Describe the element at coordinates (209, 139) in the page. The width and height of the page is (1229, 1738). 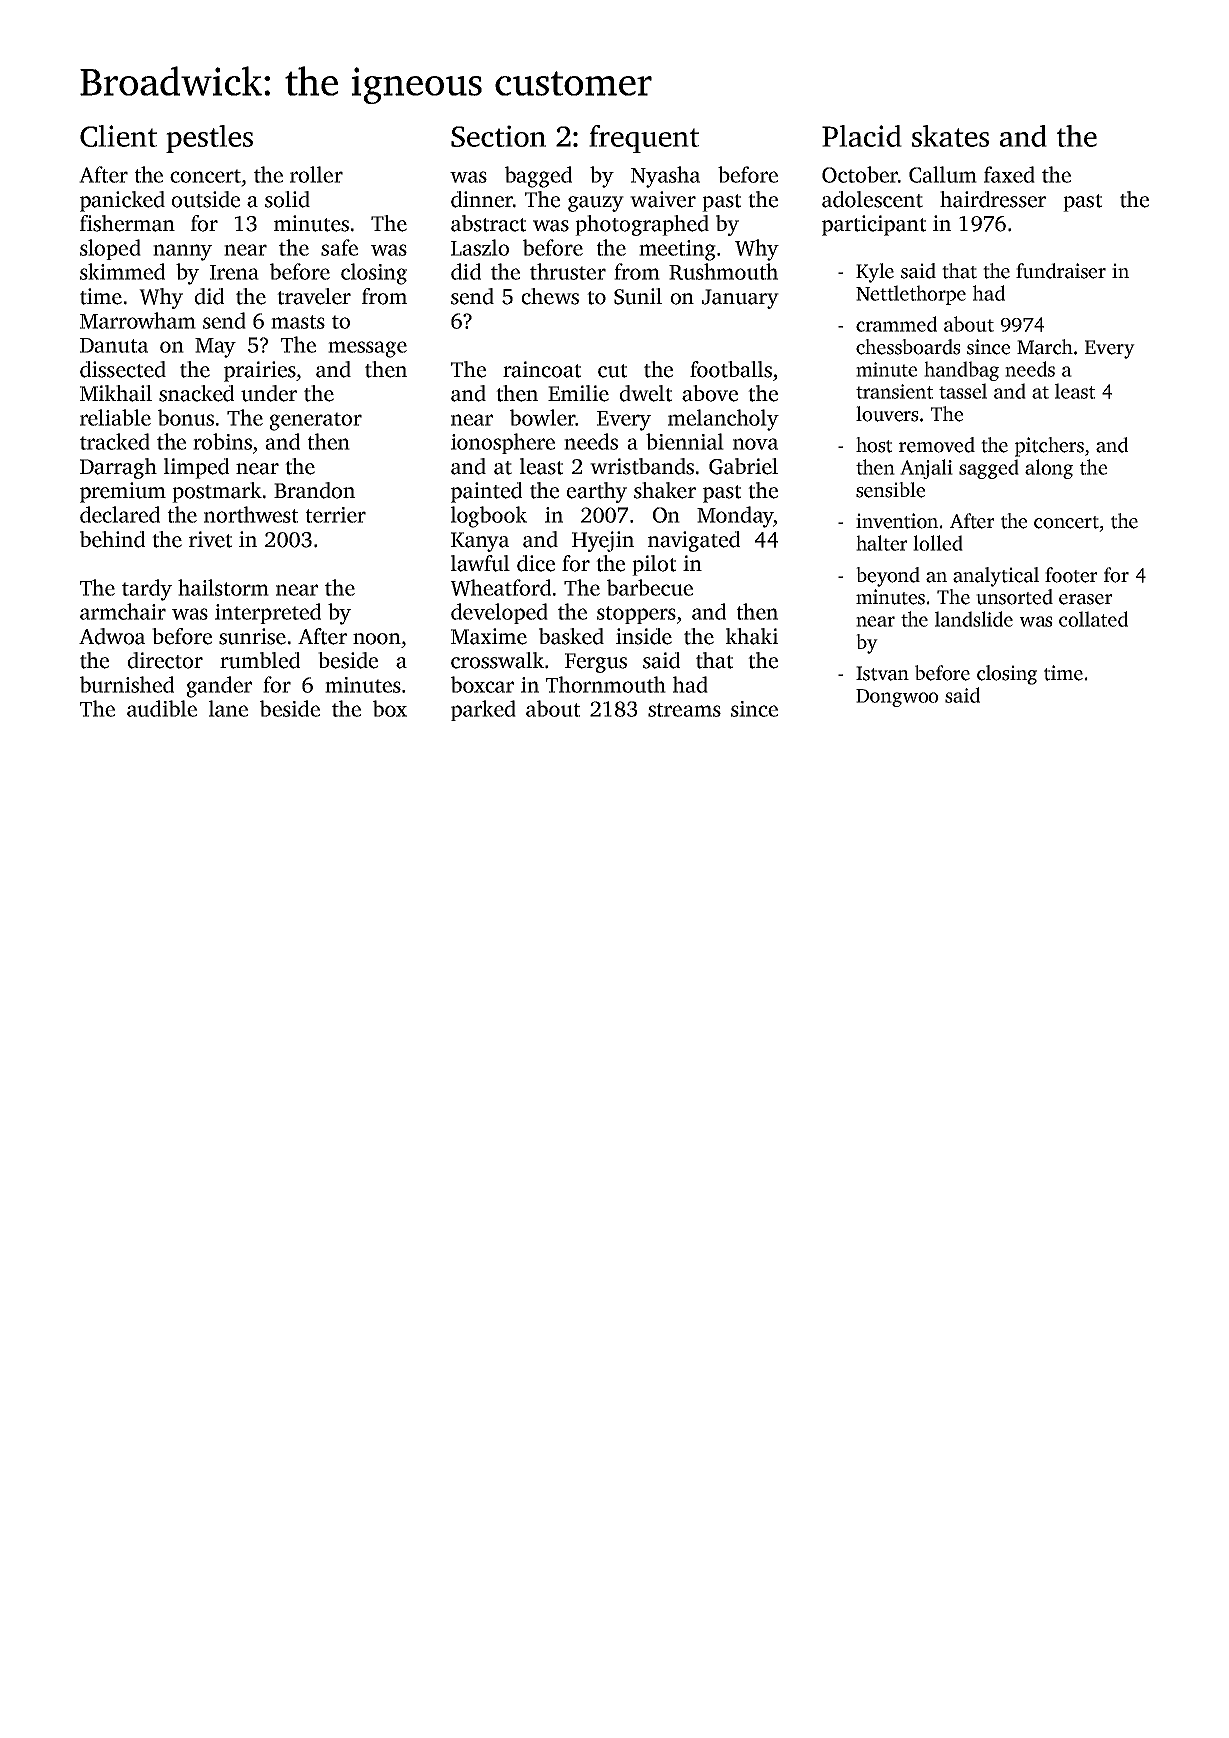
I see `pestles` at that location.
